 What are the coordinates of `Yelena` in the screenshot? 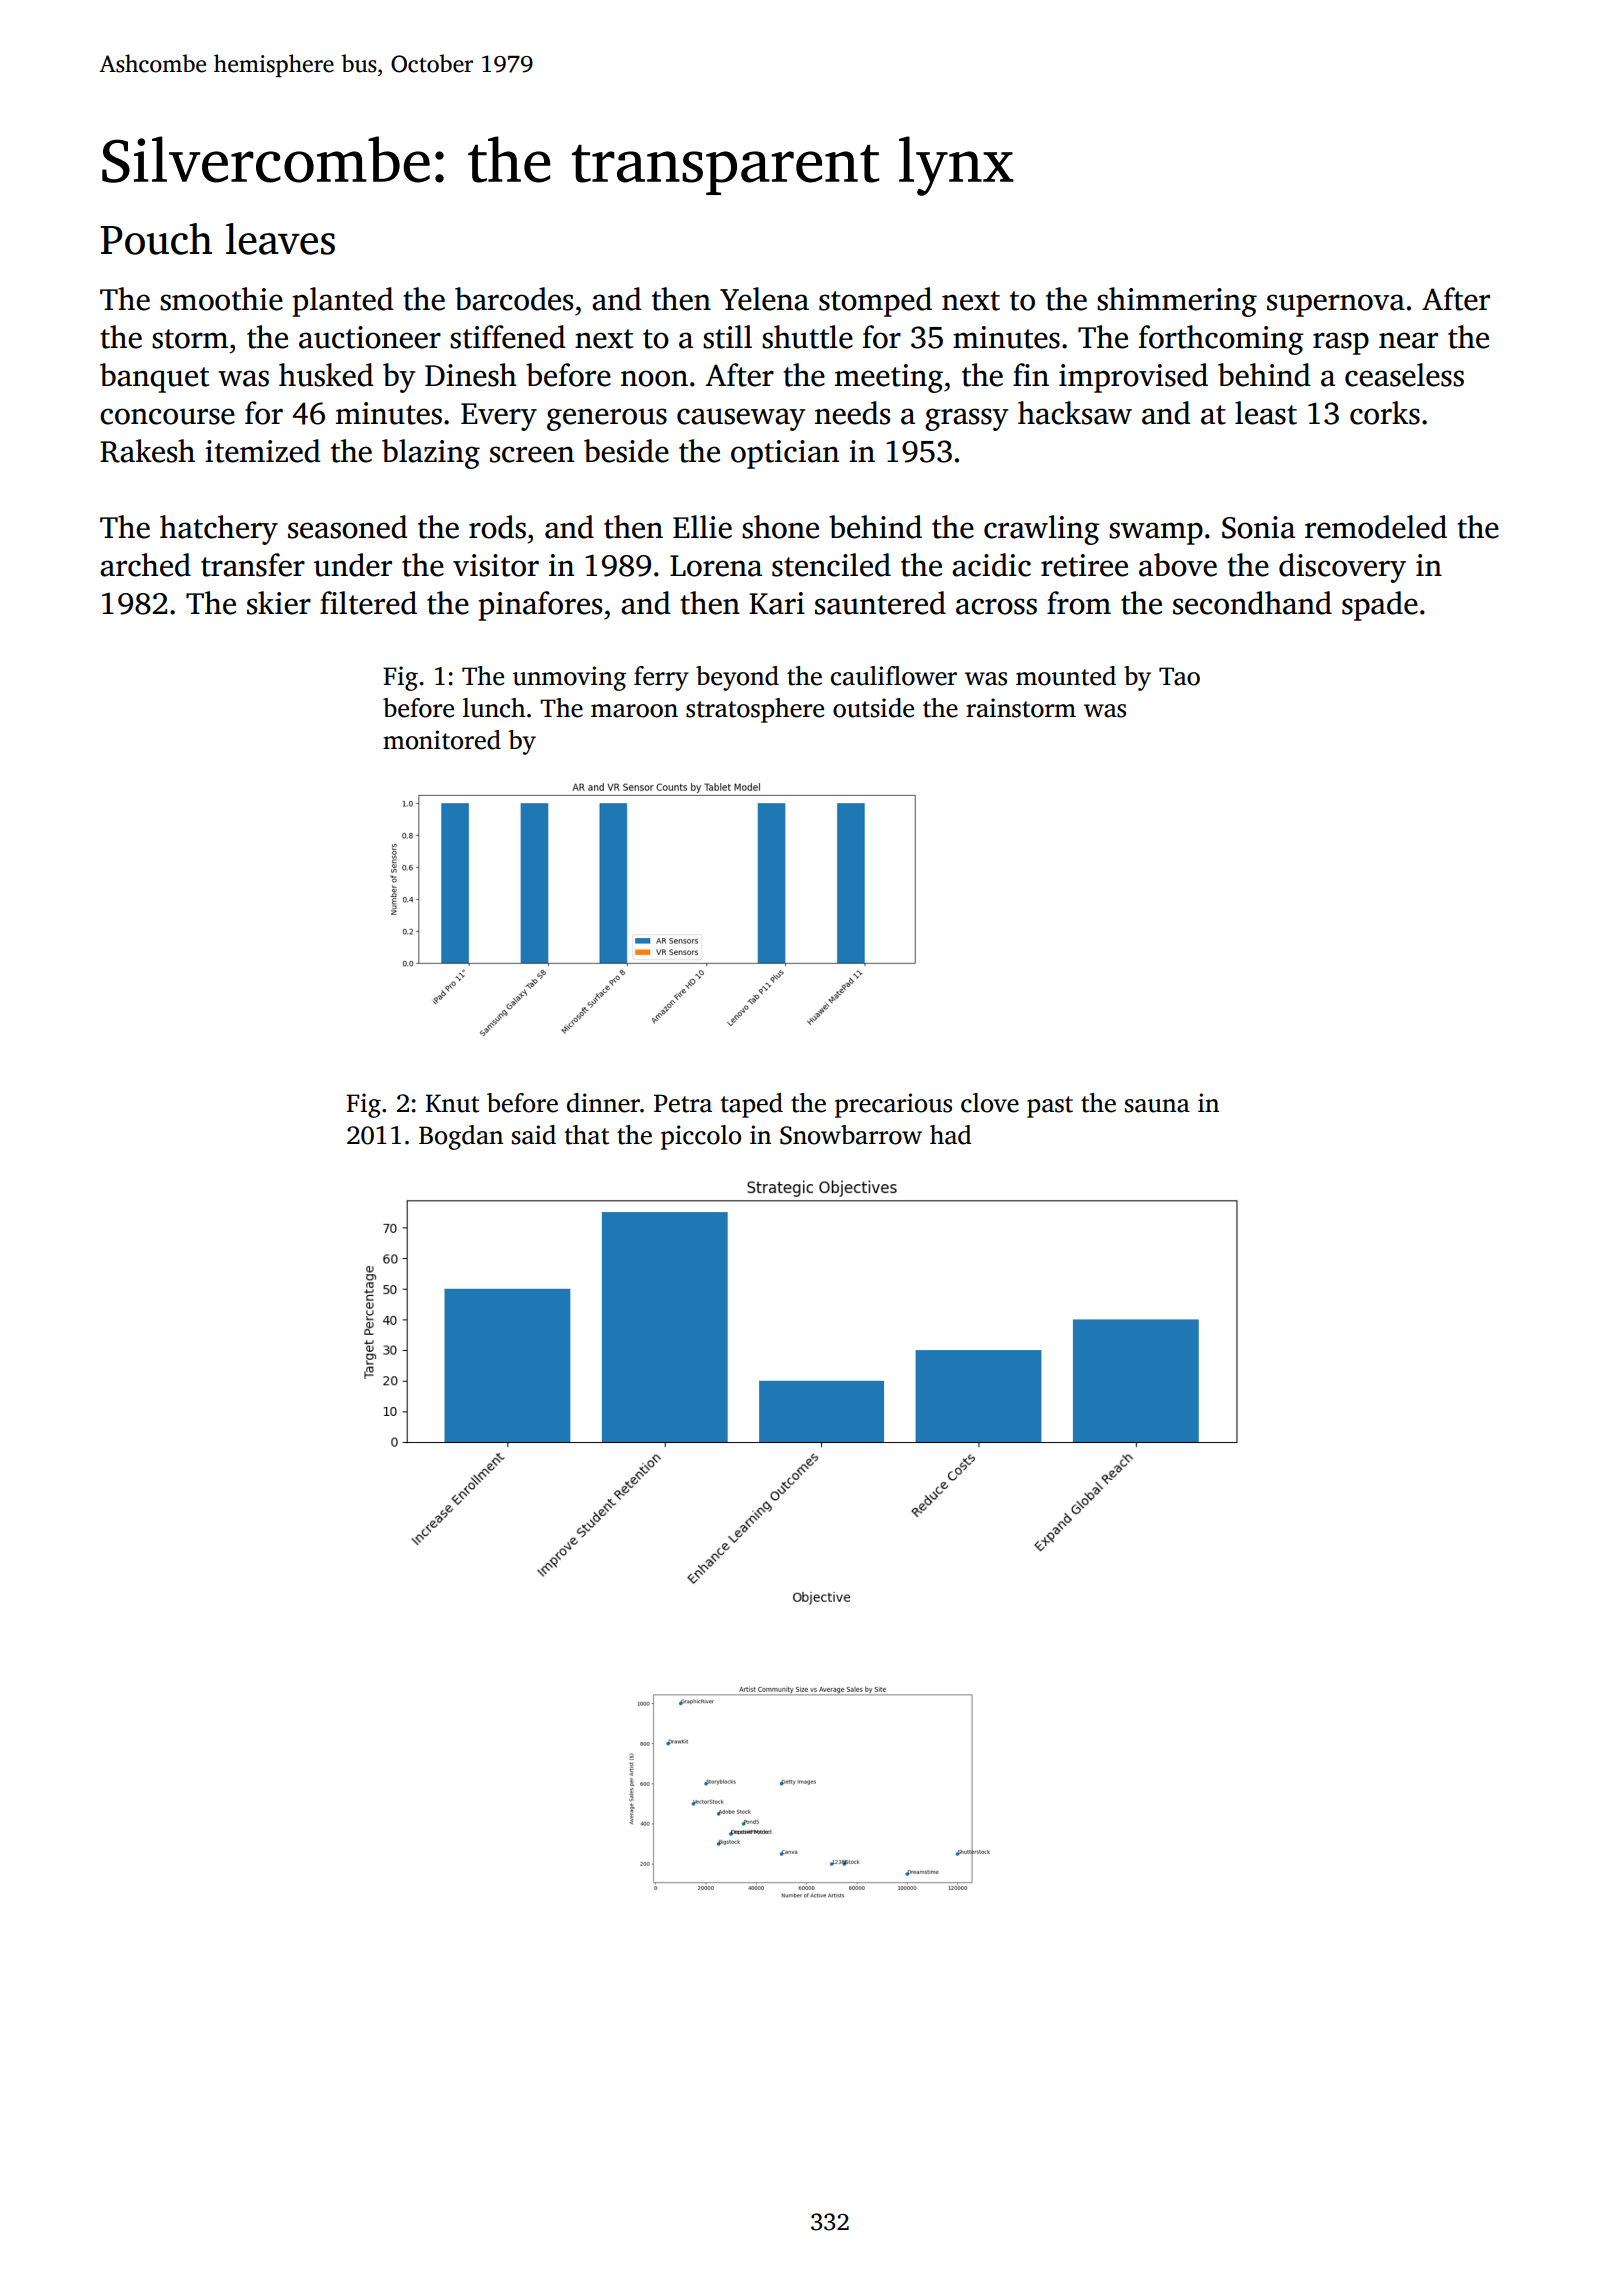 It's located at (764, 299).
